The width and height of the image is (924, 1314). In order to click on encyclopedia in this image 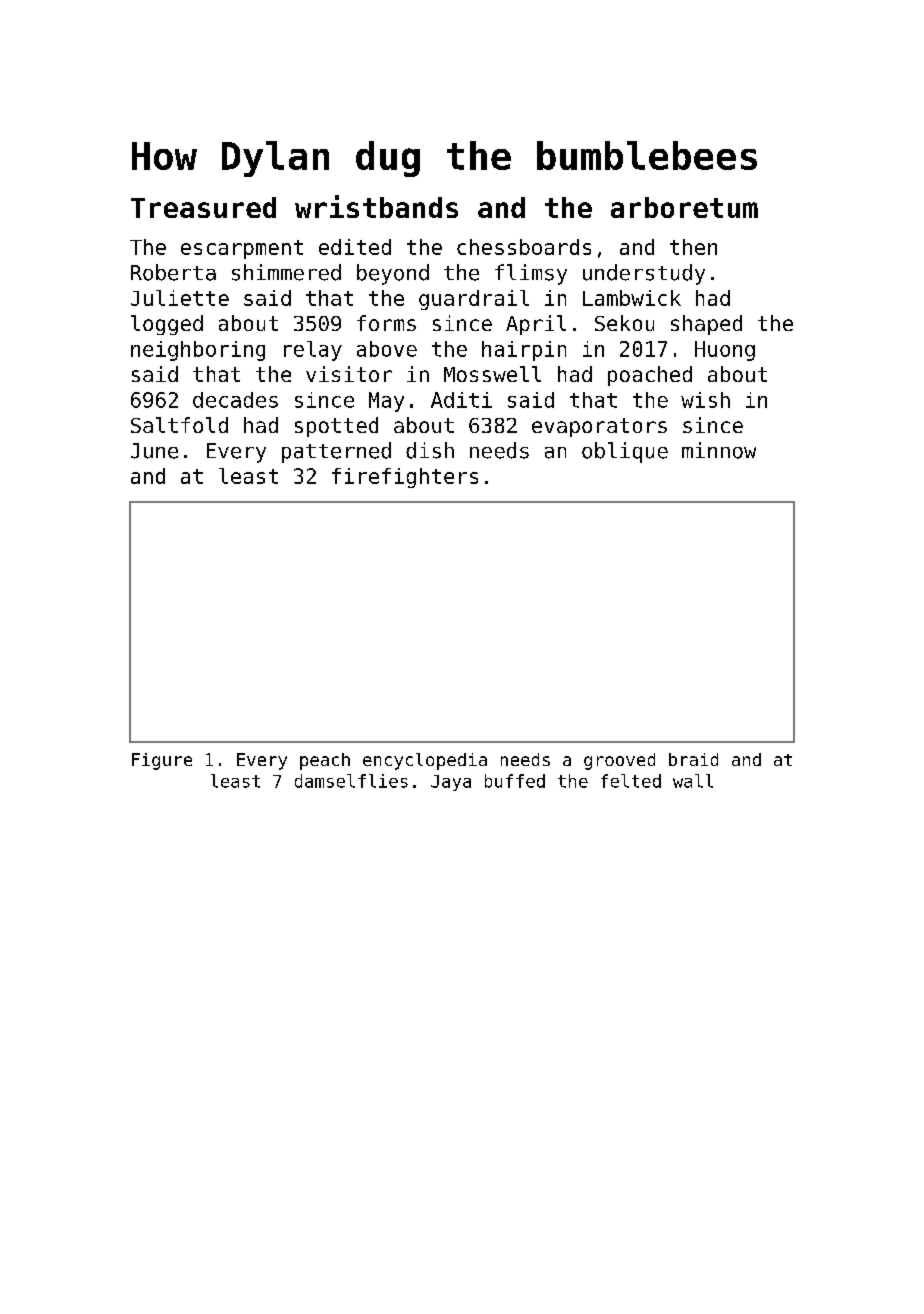, I will do `click(425, 761)`.
